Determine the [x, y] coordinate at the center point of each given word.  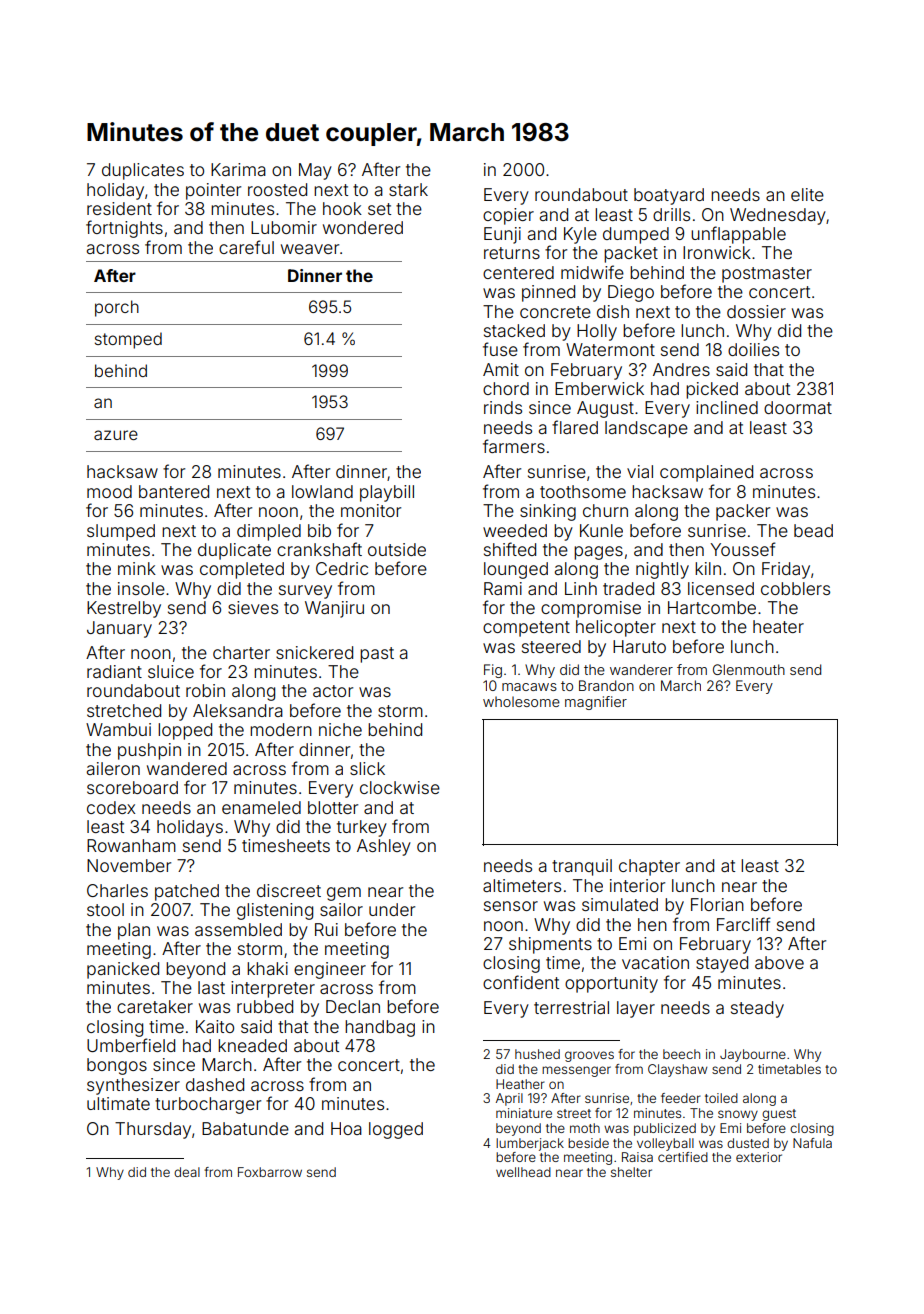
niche [340, 729]
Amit [501, 369]
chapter [649, 867]
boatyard [669, 196]
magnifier [596, 703]
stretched [124, 710]
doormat [798, 407]
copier [508, 216]
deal [187, 1172]
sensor [511, 906]
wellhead [523, 1172]
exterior [759, 1157]
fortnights [124, 229]
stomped [128, 340]
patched [187, 892]
